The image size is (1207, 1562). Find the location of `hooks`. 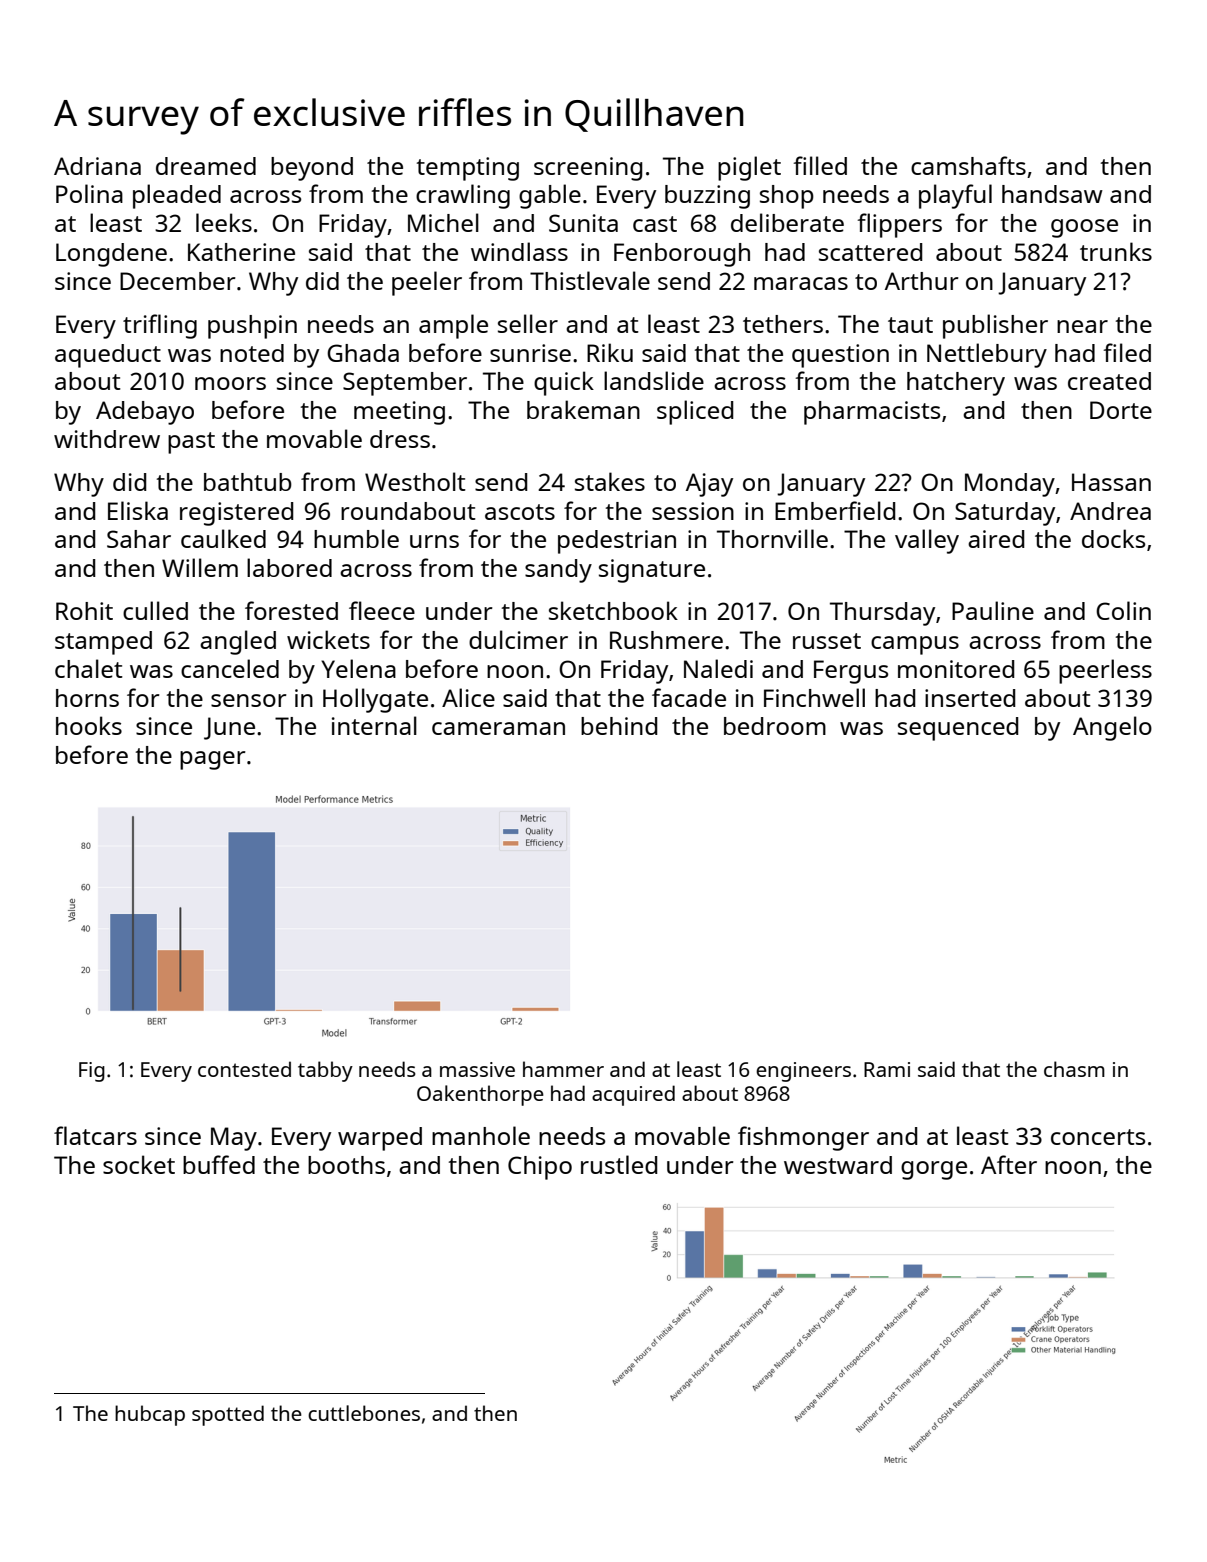

hooks is located at coordinates (89, 725).
